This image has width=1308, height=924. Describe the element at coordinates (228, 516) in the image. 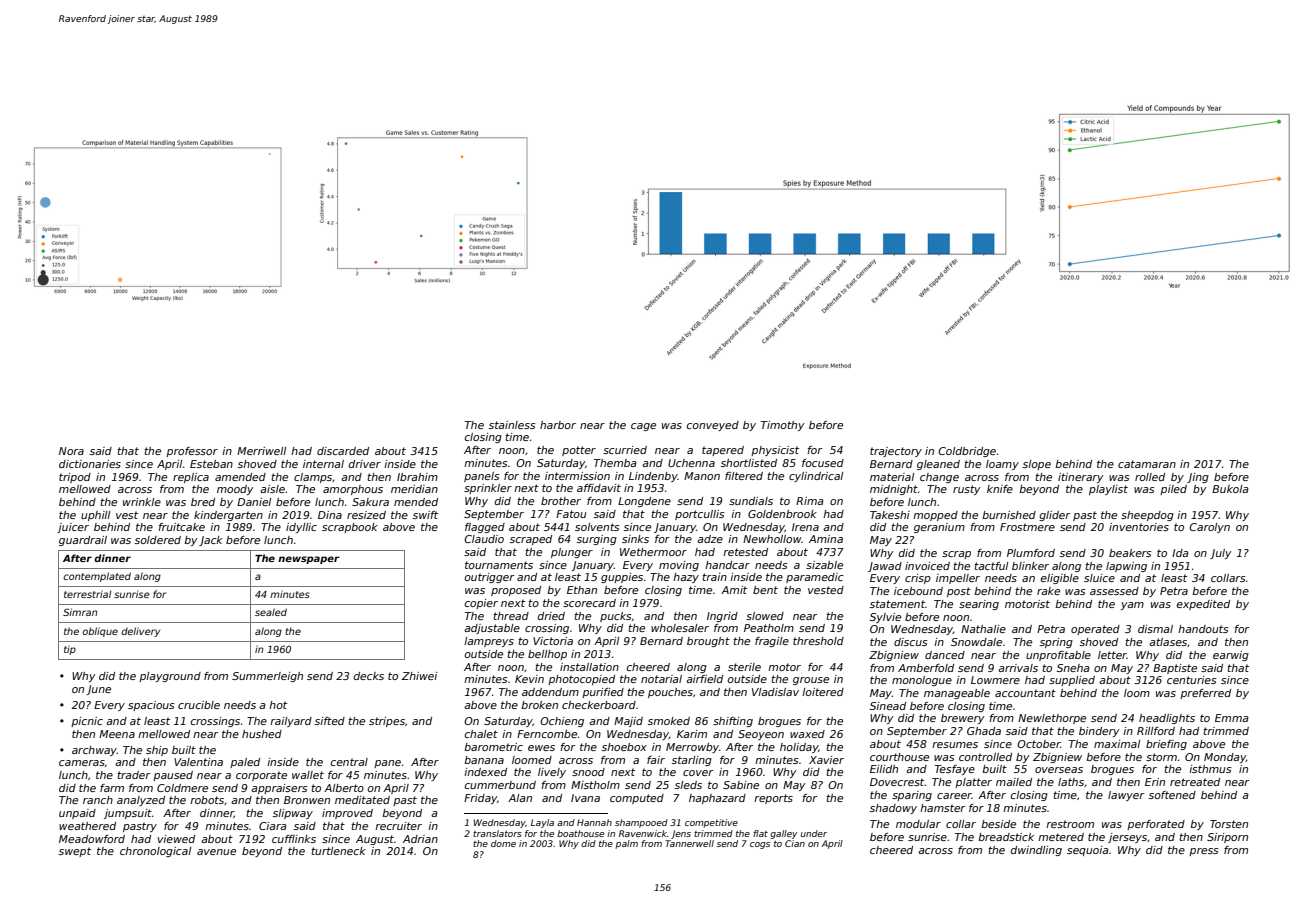

I see `kindergarten` at that location.
